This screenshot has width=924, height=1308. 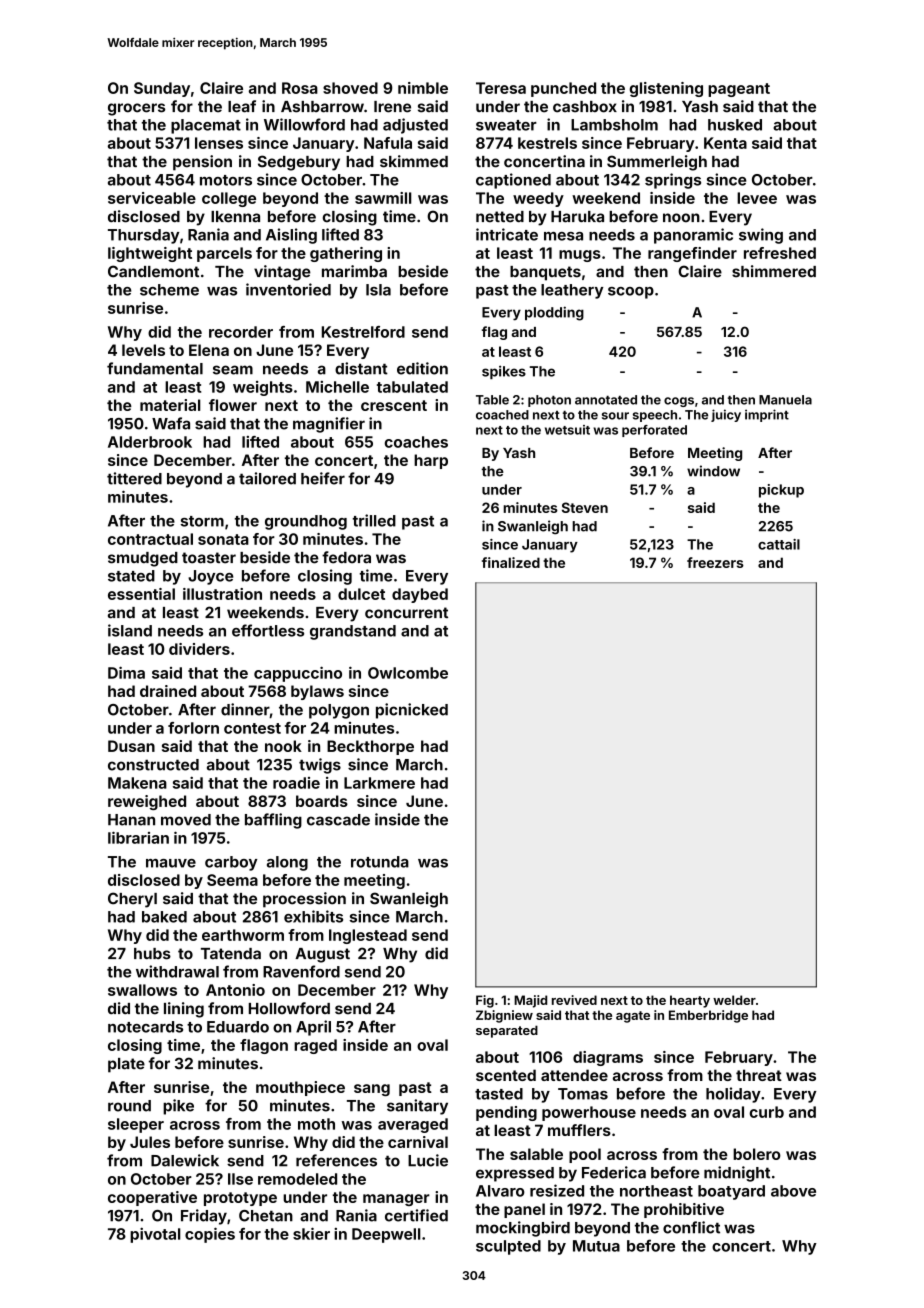 What do you see at coordinates (185, 1160) in the screenshot?
I see `Dalewick` at bounding box center [185, 1160].
